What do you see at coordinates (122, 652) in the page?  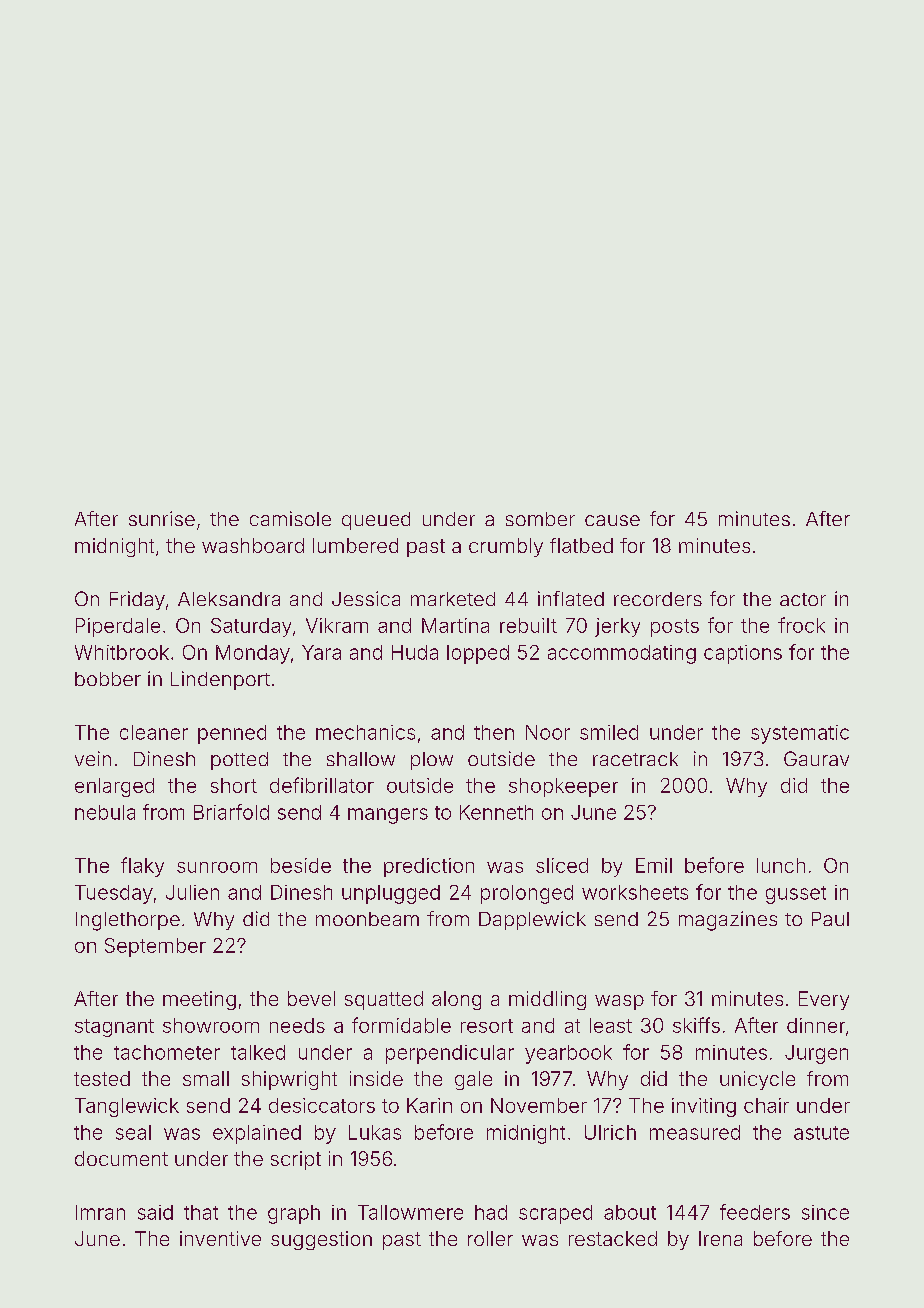 I see `Whitbrook` at bounding box center [122, 652].
